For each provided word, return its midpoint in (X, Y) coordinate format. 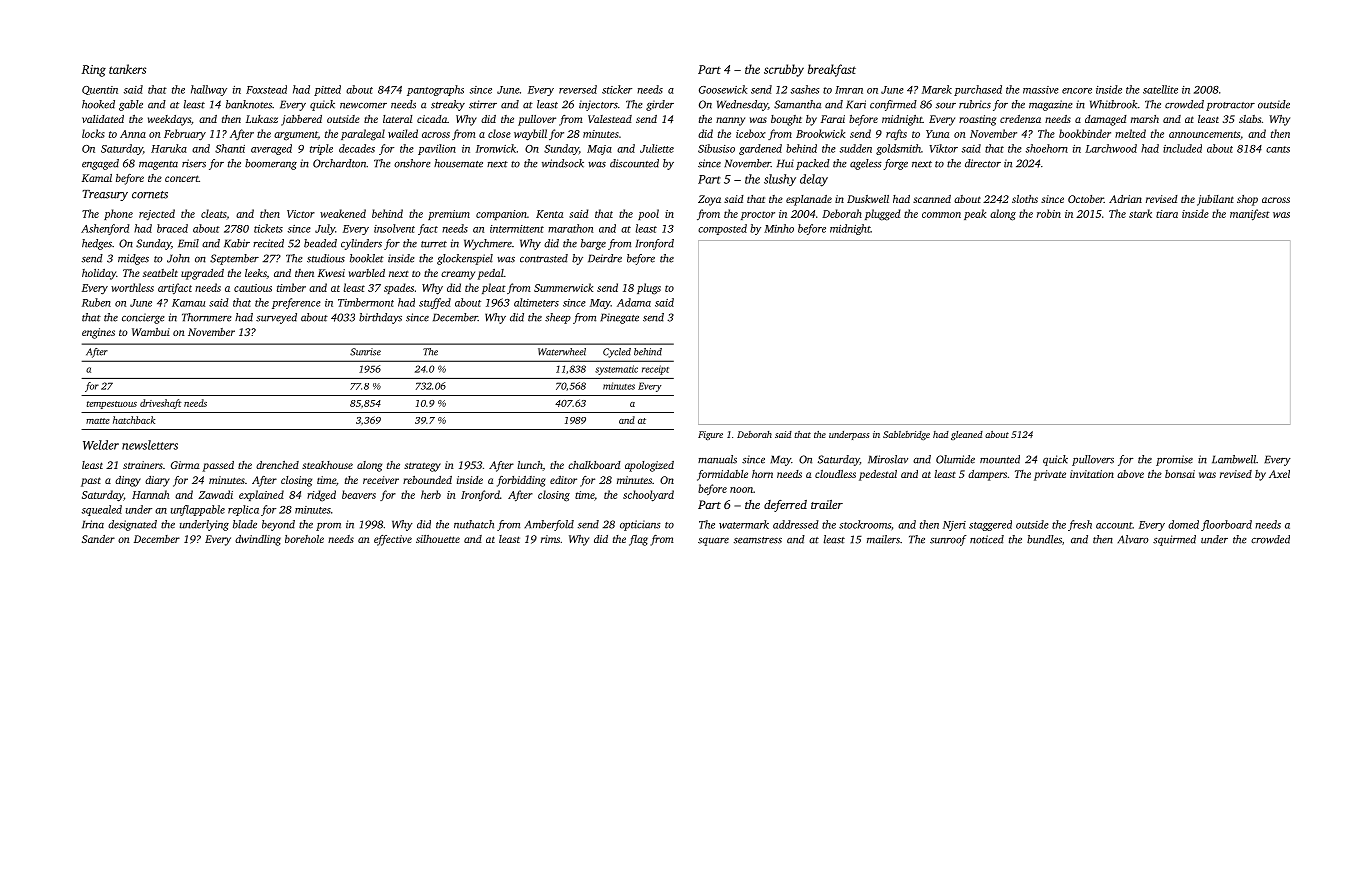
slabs (1250, 119)
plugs (649, 289)
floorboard (1226, 525)
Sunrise (365, 352)
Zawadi (215, 494)
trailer (827, 504)
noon (741, 490)
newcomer (363, 106)
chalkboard (594, 465)
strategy (422, 467)
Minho (779, 228)
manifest (1250, 214)
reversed (578, 89)
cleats (214, 213)
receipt (655, 370)
